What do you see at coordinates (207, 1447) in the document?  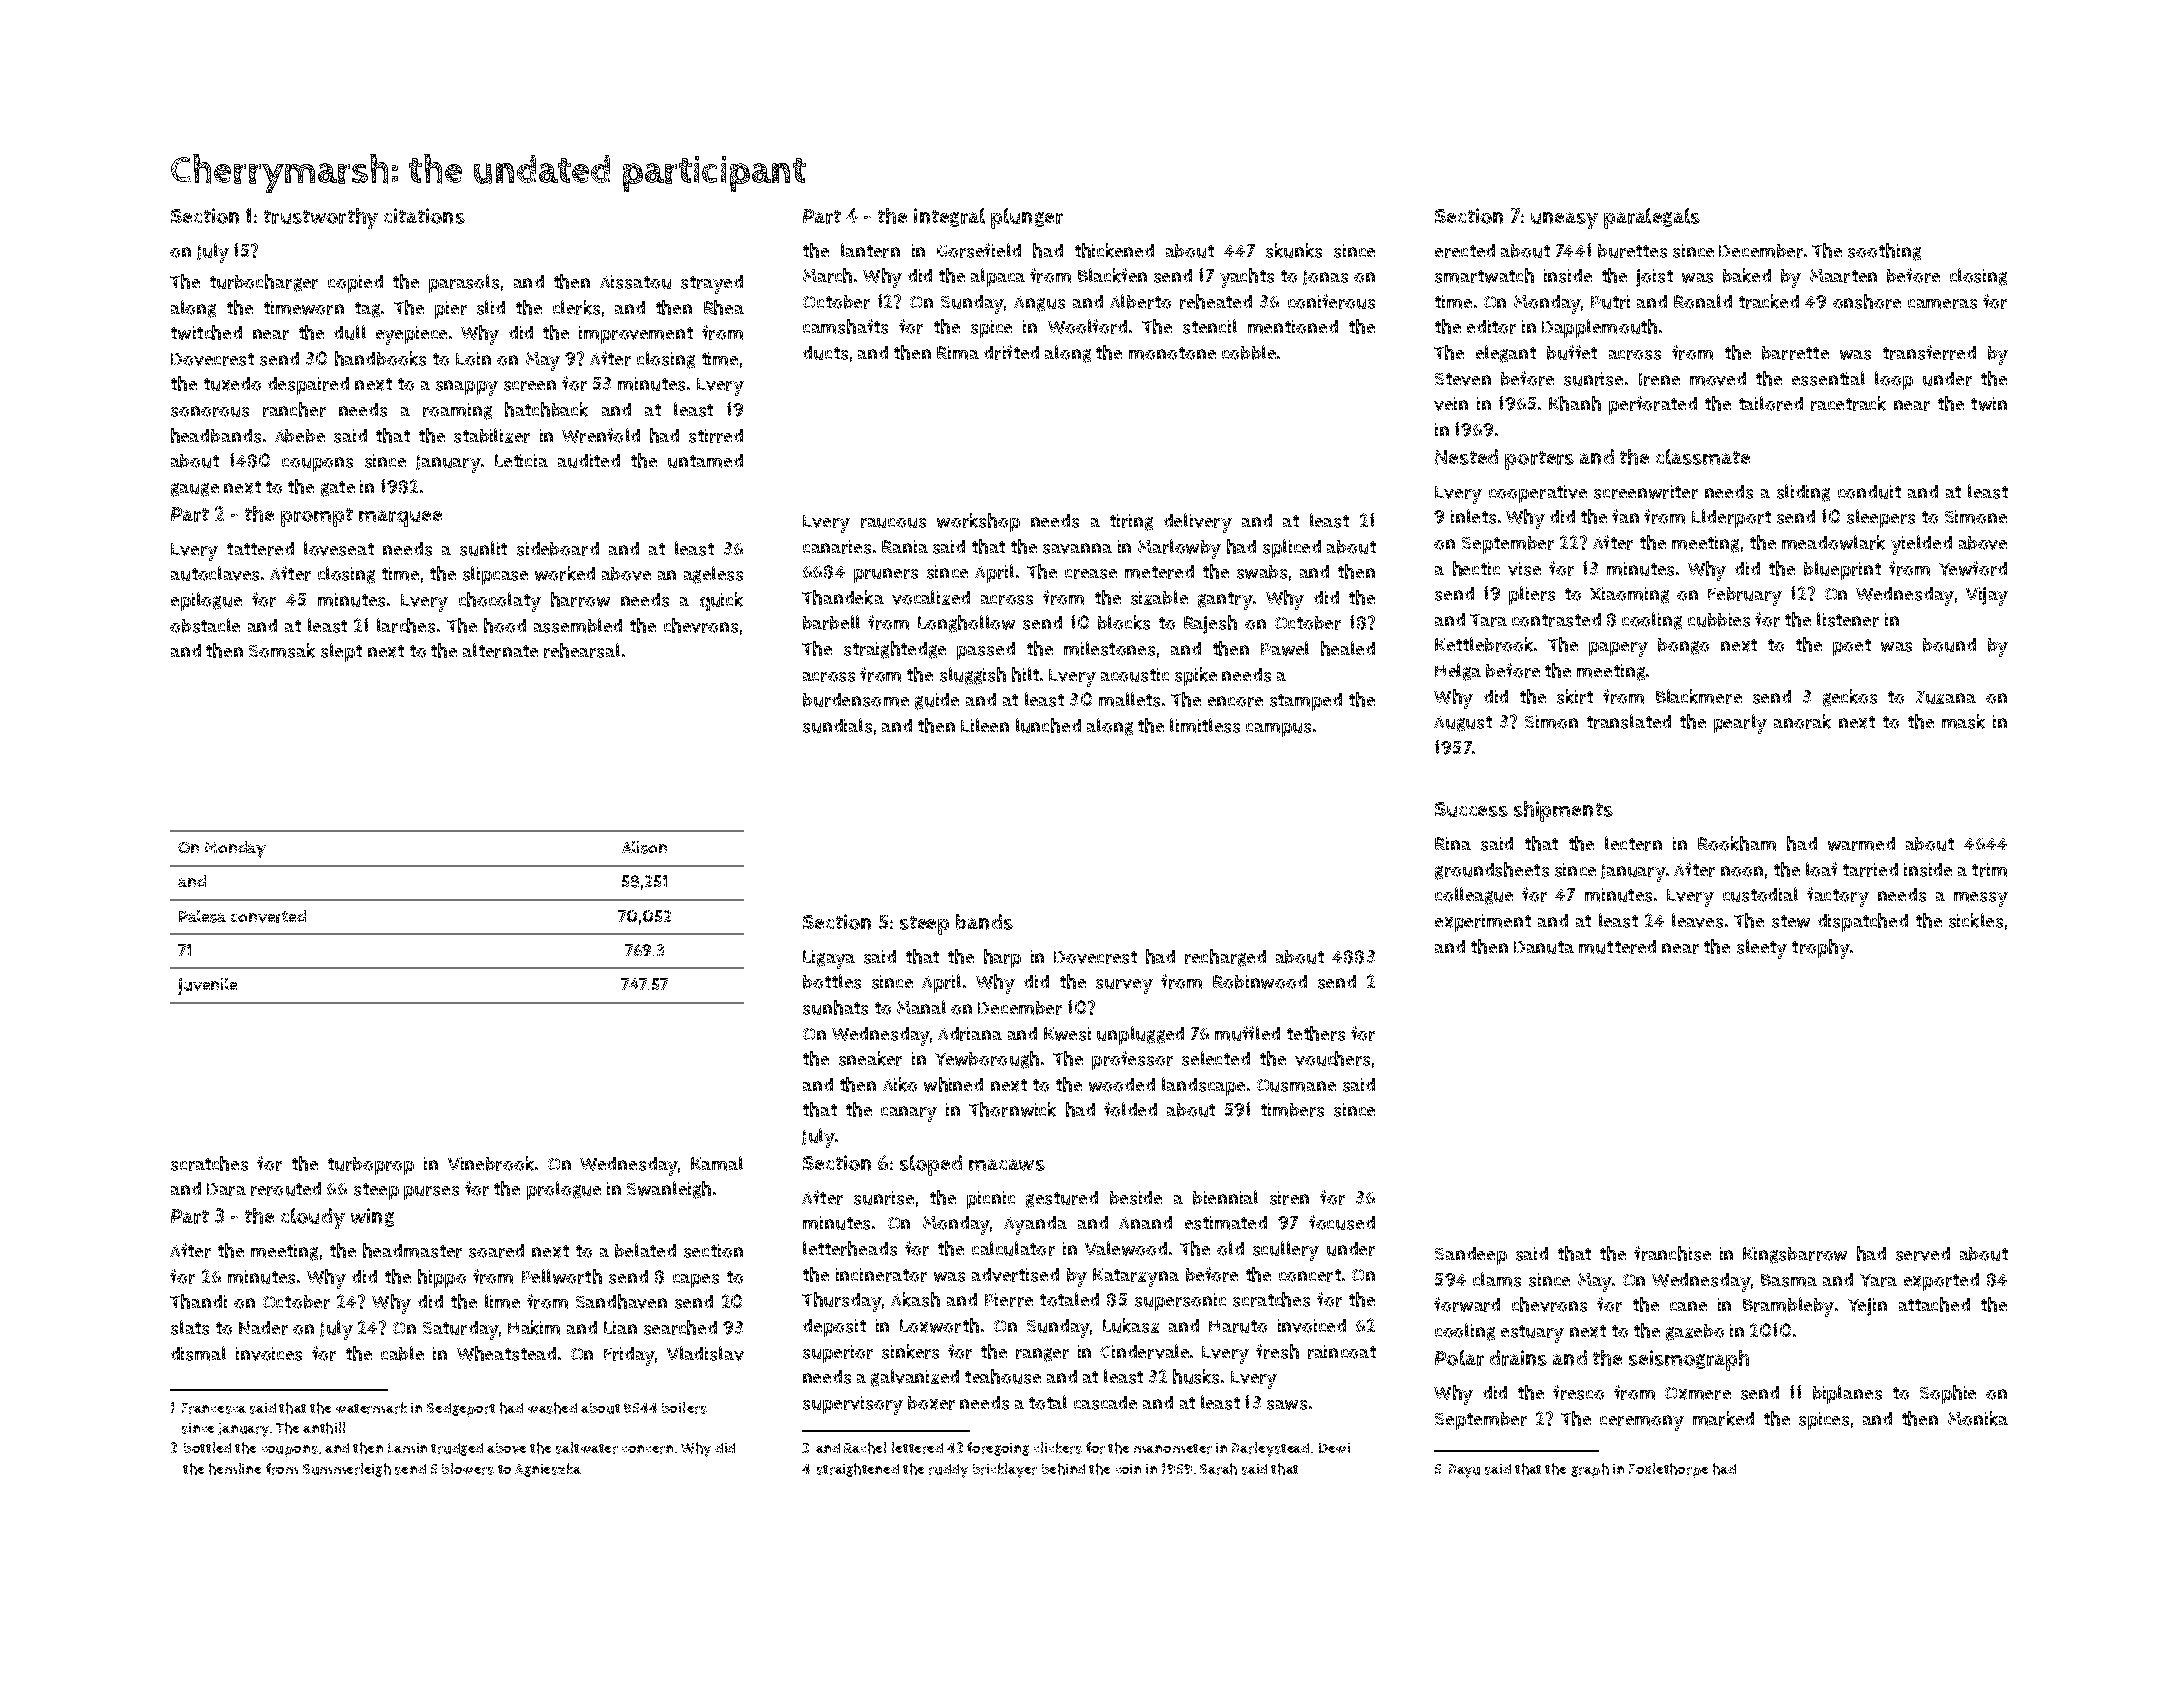 I see `bottled` at bounding box center [207, 1447].
